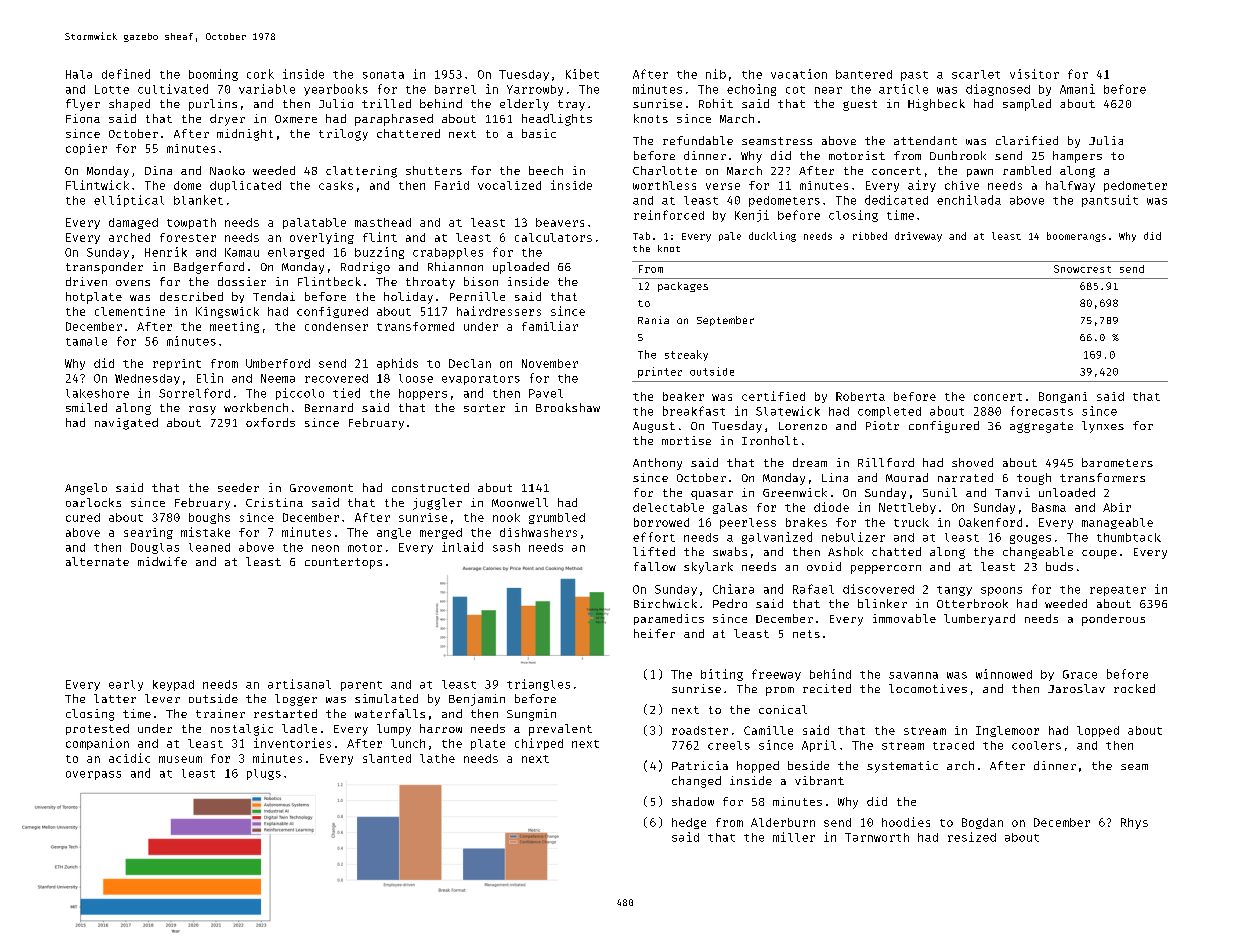 This document has width=1233, height=952. What do you see at coordinates (803, 426) in the document?
I see `Lorenzo` at bounding box center [803, 426].
